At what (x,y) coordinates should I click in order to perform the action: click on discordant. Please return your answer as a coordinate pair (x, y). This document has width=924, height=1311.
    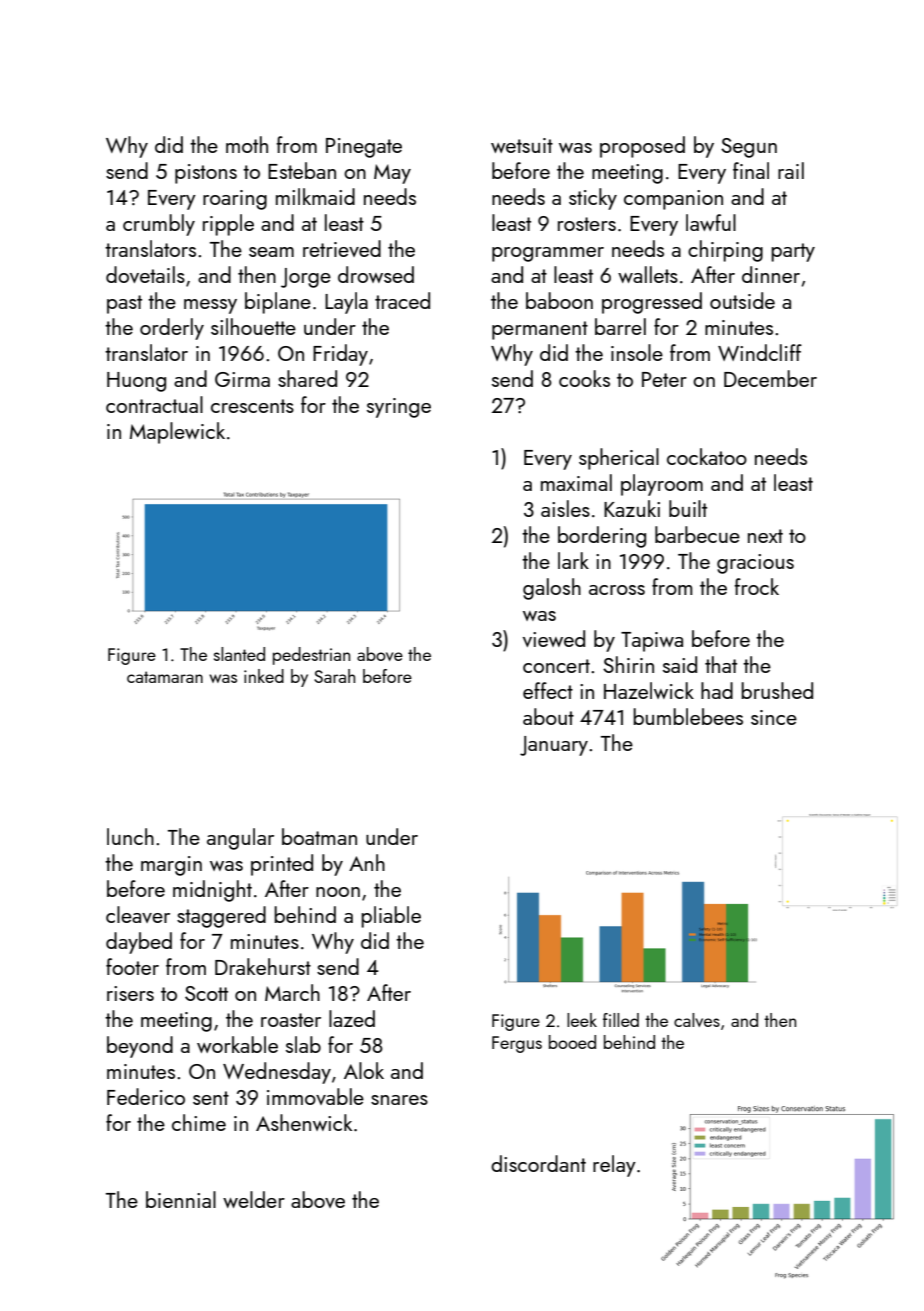
    Looking at the image, I should click on (538, 1163).
